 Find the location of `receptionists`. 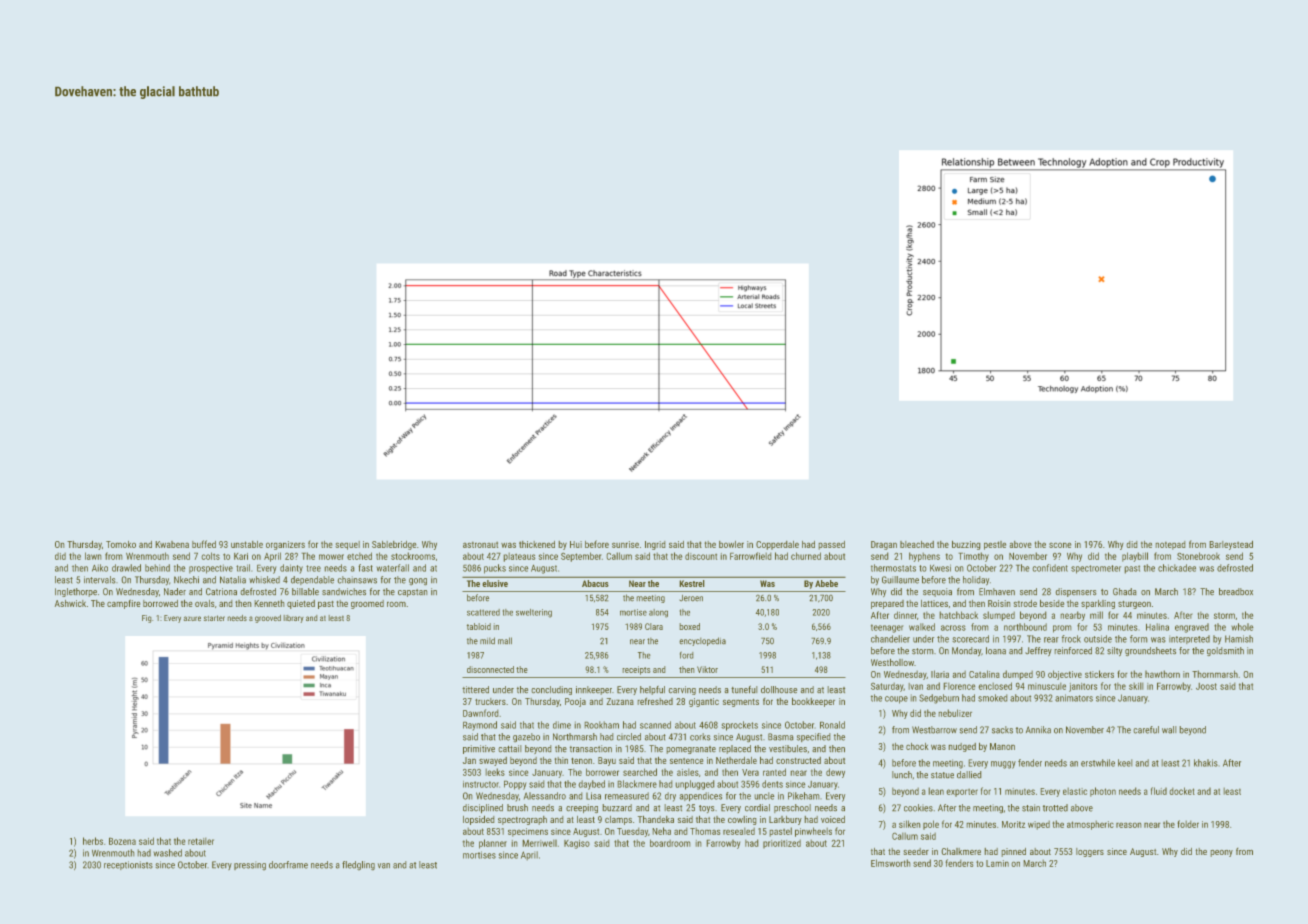

receptionists is located at coordinates (128, 865).
